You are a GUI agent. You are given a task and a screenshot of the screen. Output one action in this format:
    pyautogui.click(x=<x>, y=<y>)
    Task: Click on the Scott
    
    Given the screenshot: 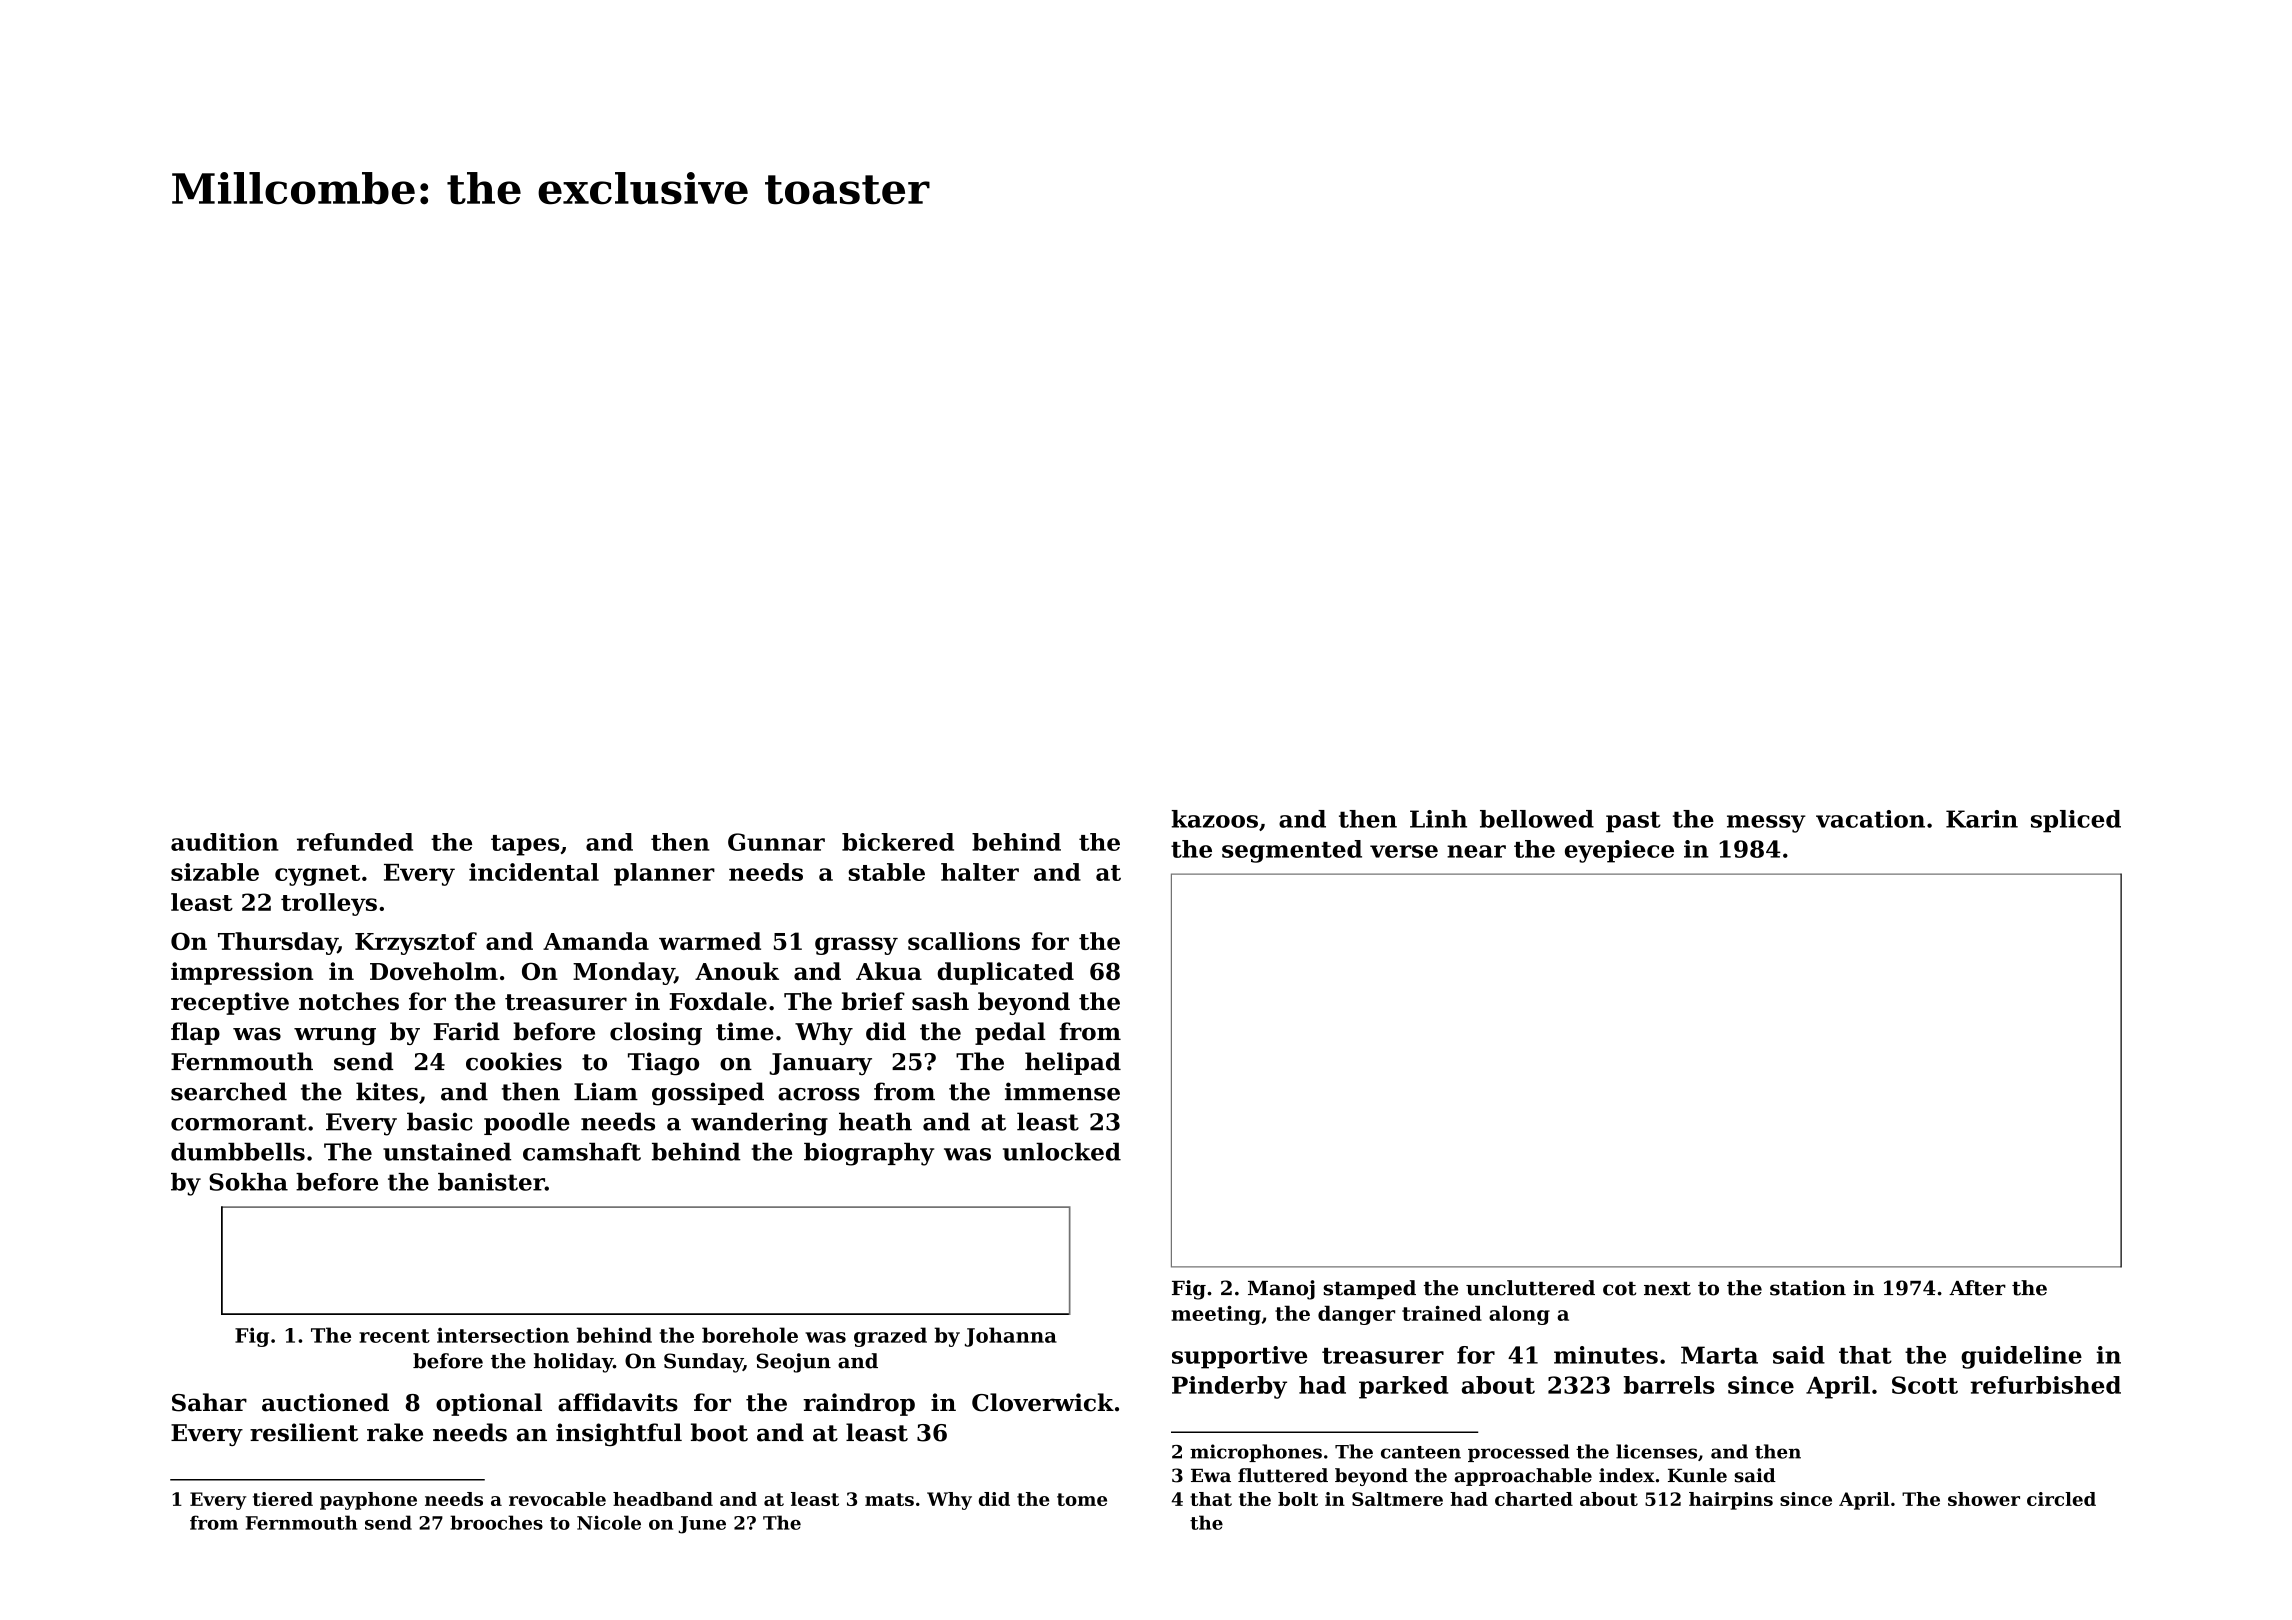 What is the action you would take?
    pyautogui.click(x=1925, y=1385)
